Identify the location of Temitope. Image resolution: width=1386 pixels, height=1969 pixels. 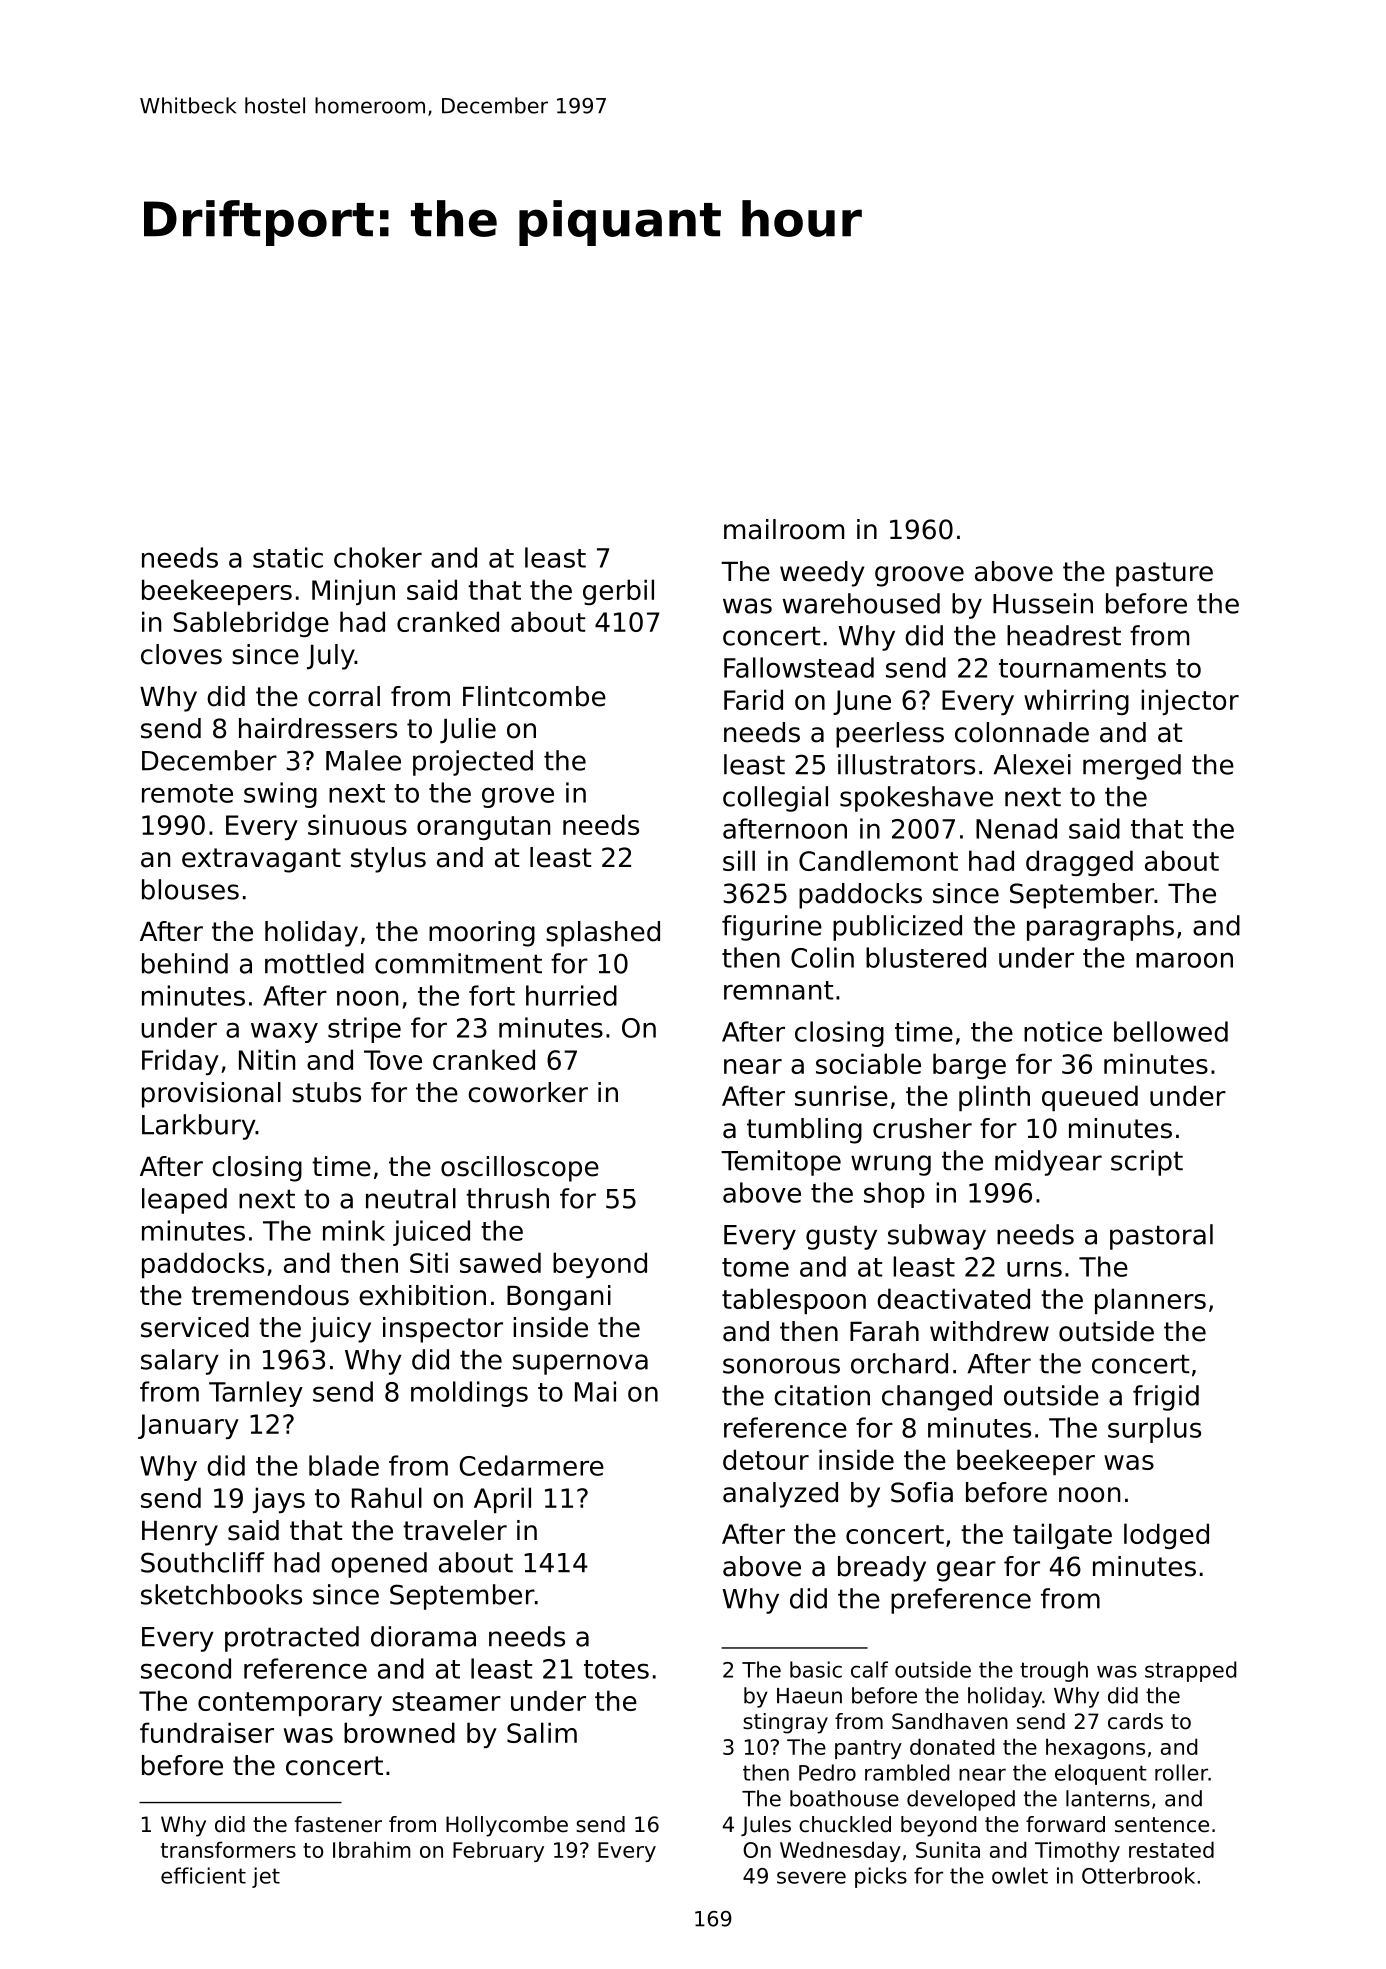
(781, 1163).
